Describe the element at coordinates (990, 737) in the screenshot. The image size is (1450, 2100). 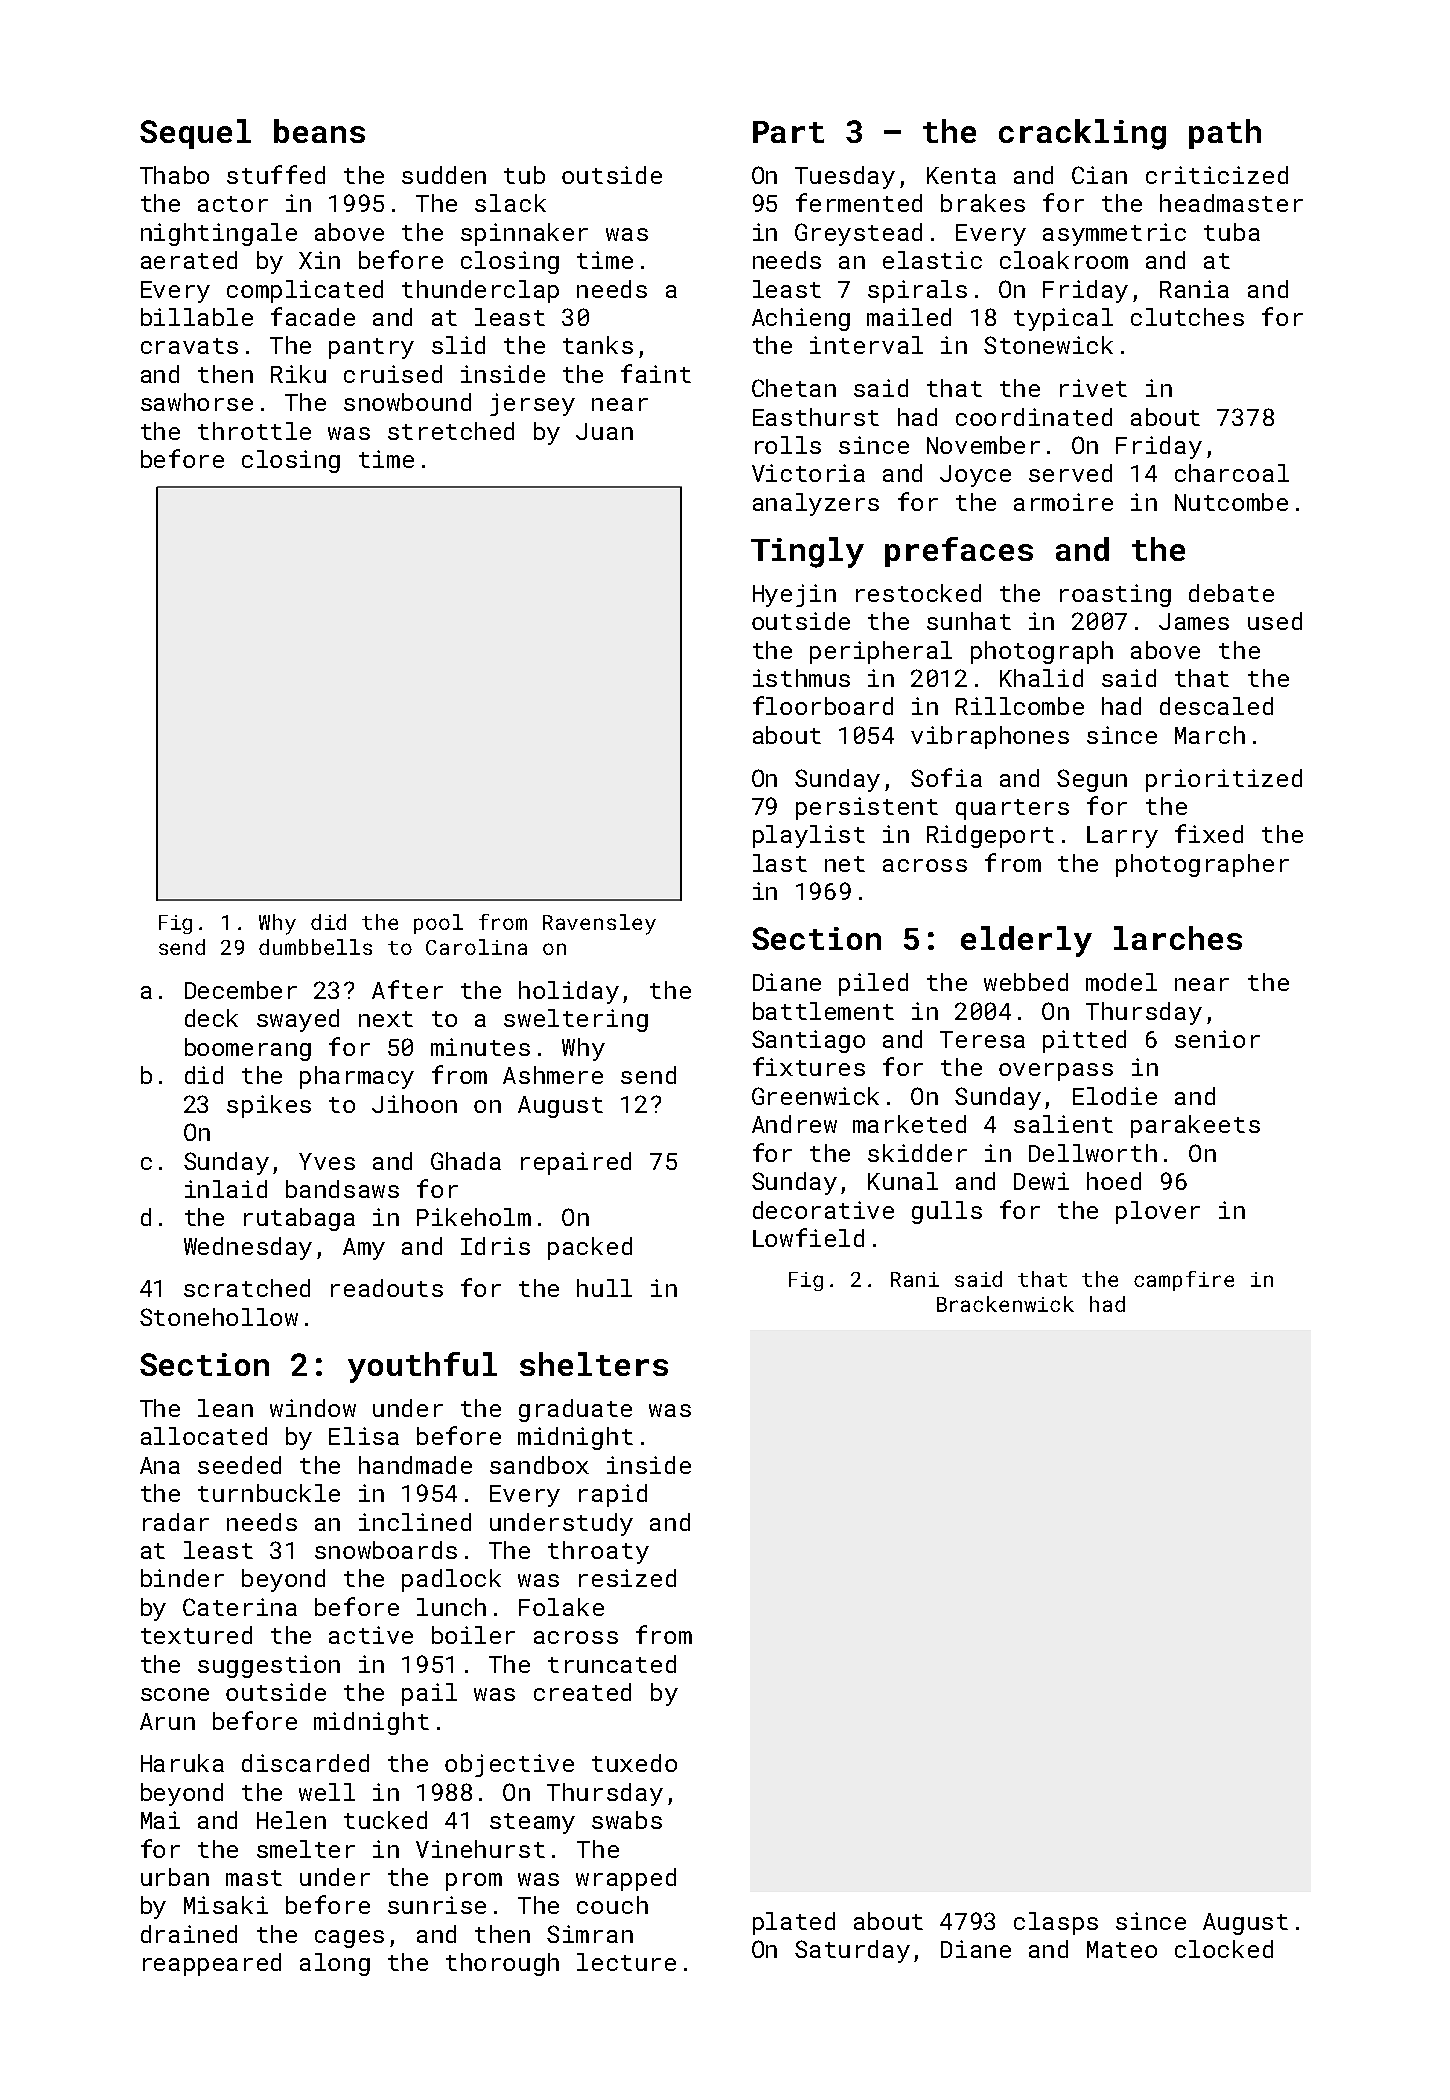
I see `vibraphones` at that location.
